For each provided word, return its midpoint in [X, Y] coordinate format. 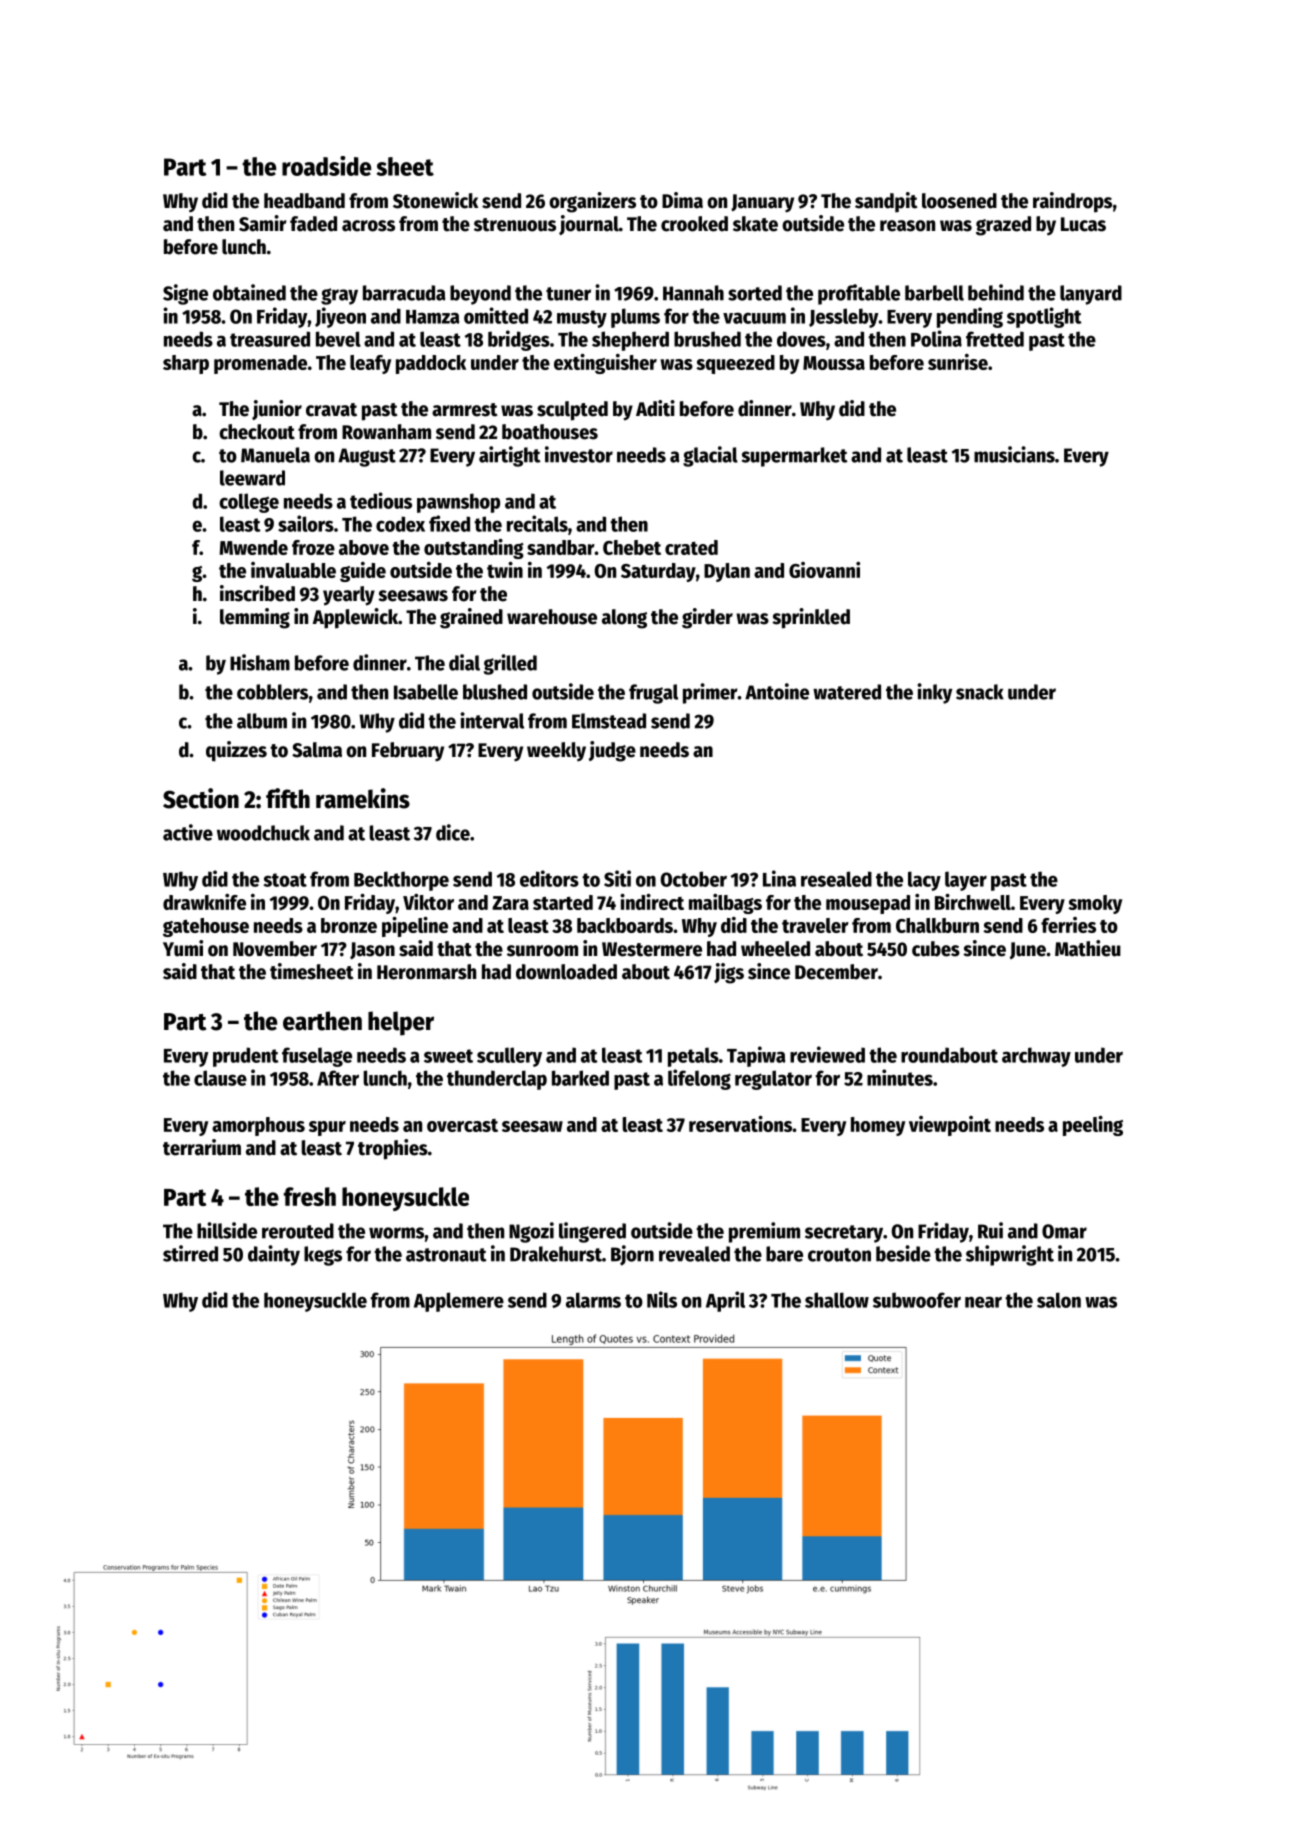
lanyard [1091, 295]
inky [934, 693]
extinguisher [605, 364]
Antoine [777, 691]
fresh [310, 1196]
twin [505, 570]
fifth [288, 798]
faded [313, 224]
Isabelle [426, 692]
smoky [1095, 904]
